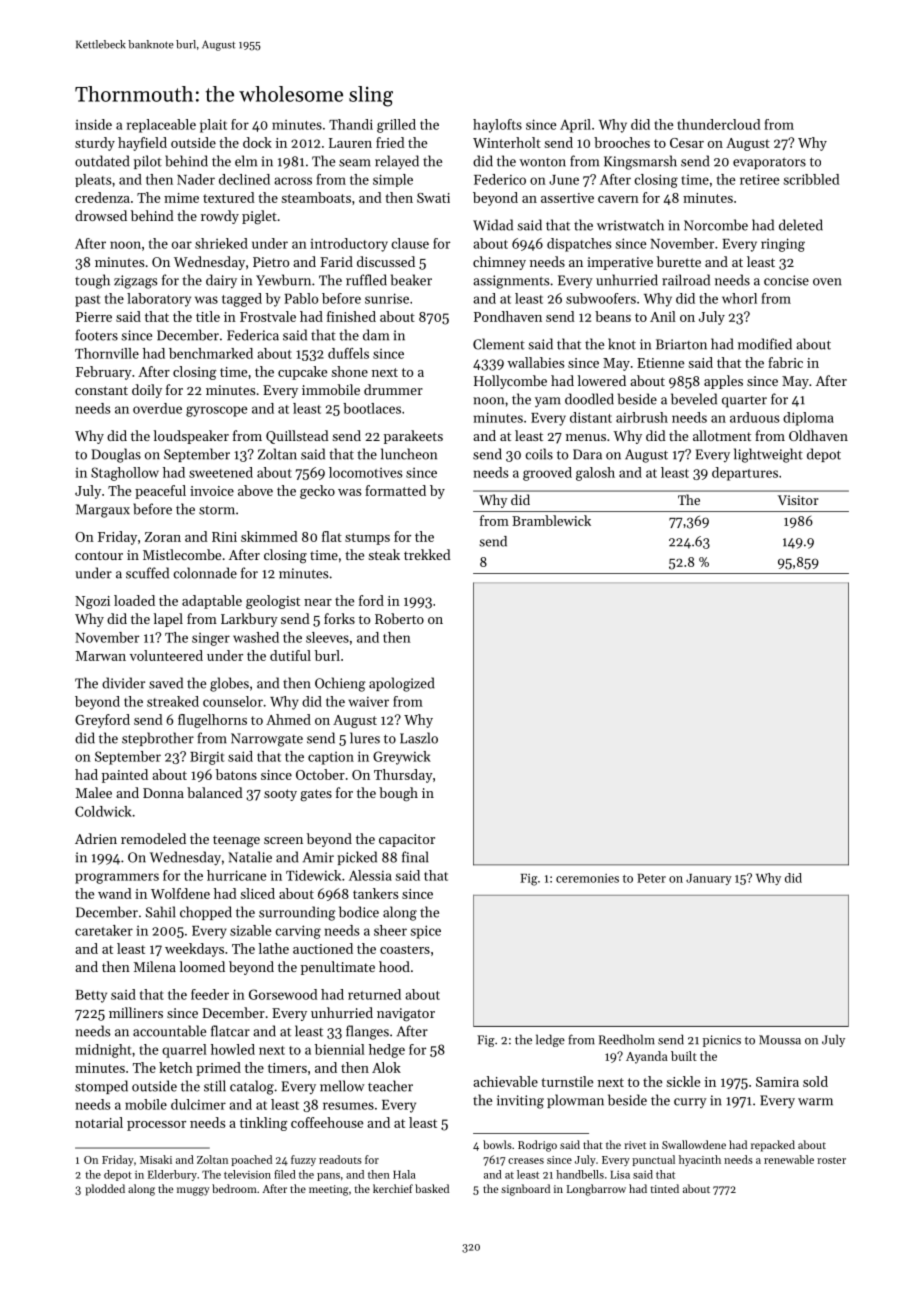  Describe the element at coordinates (709, 879) in the screenshot. I see `January` at that location.
